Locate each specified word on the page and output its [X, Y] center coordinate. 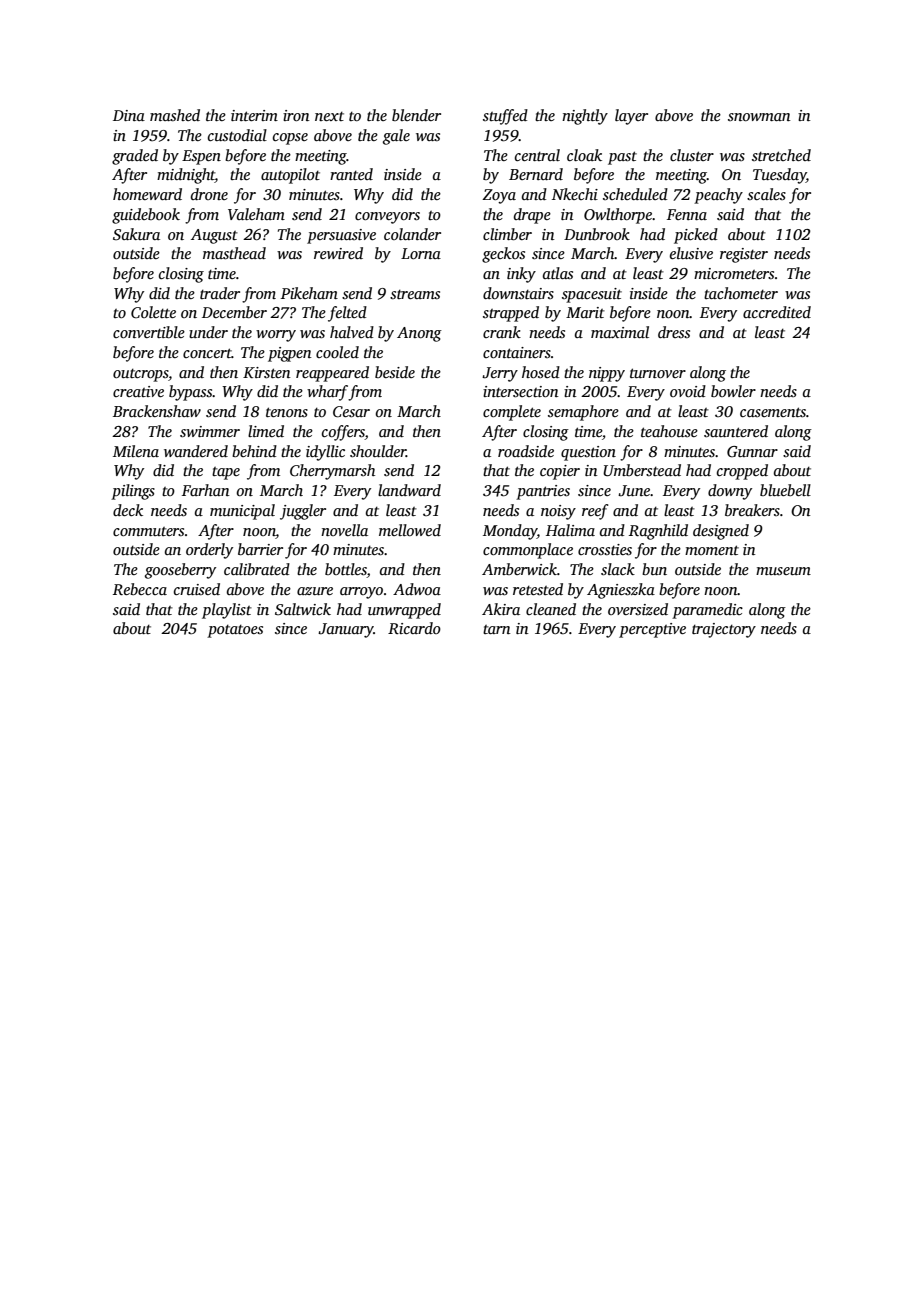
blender [416, 115]
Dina [129, 115]
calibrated [257, 569]
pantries [543, 492]
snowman [759, 117]
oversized [638, 609]
